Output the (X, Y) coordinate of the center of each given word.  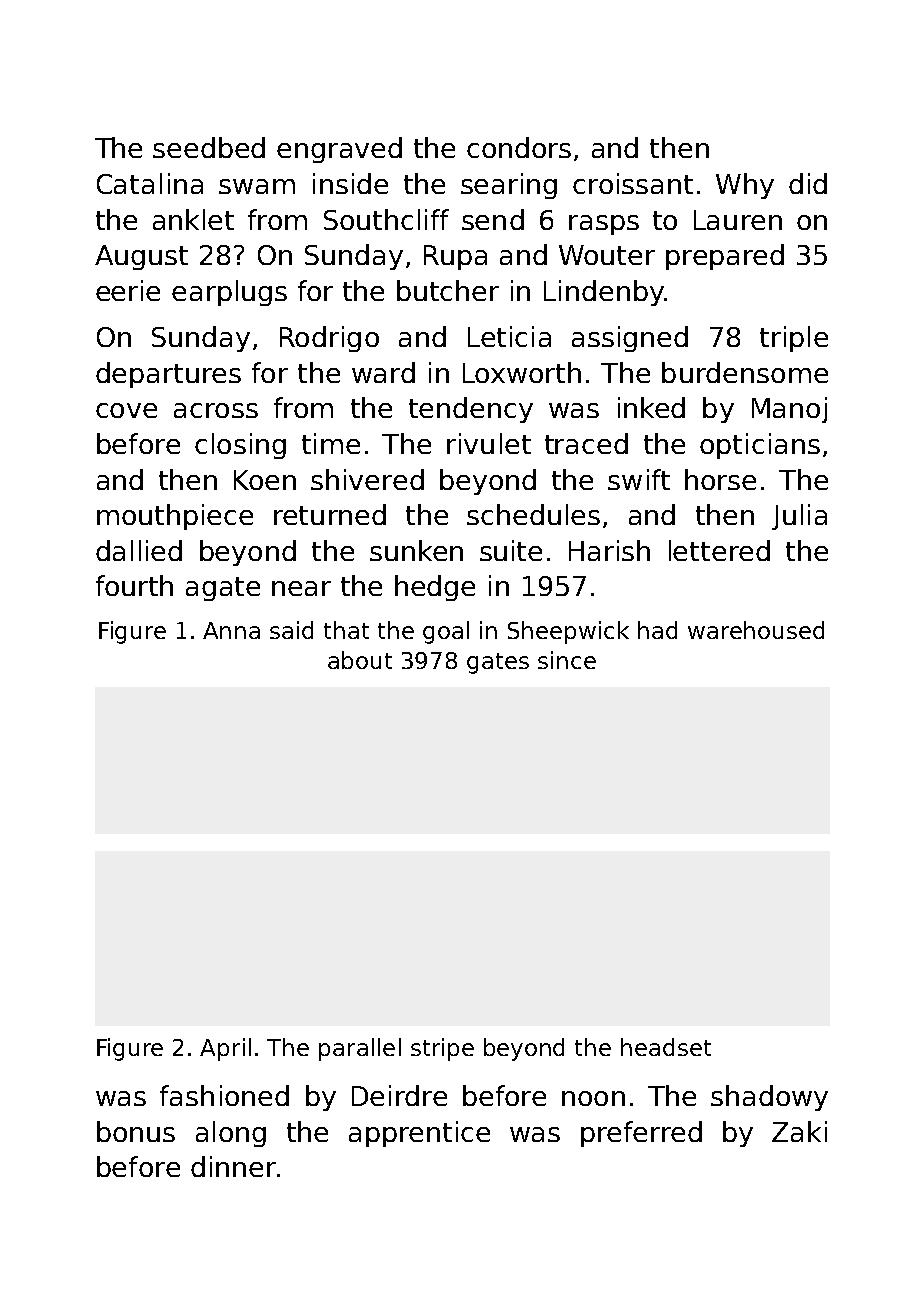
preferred (641, 1134)
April (225, 1049)
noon (593, 1098)
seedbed (209, 147)
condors (519, 147)
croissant (633, 183)
